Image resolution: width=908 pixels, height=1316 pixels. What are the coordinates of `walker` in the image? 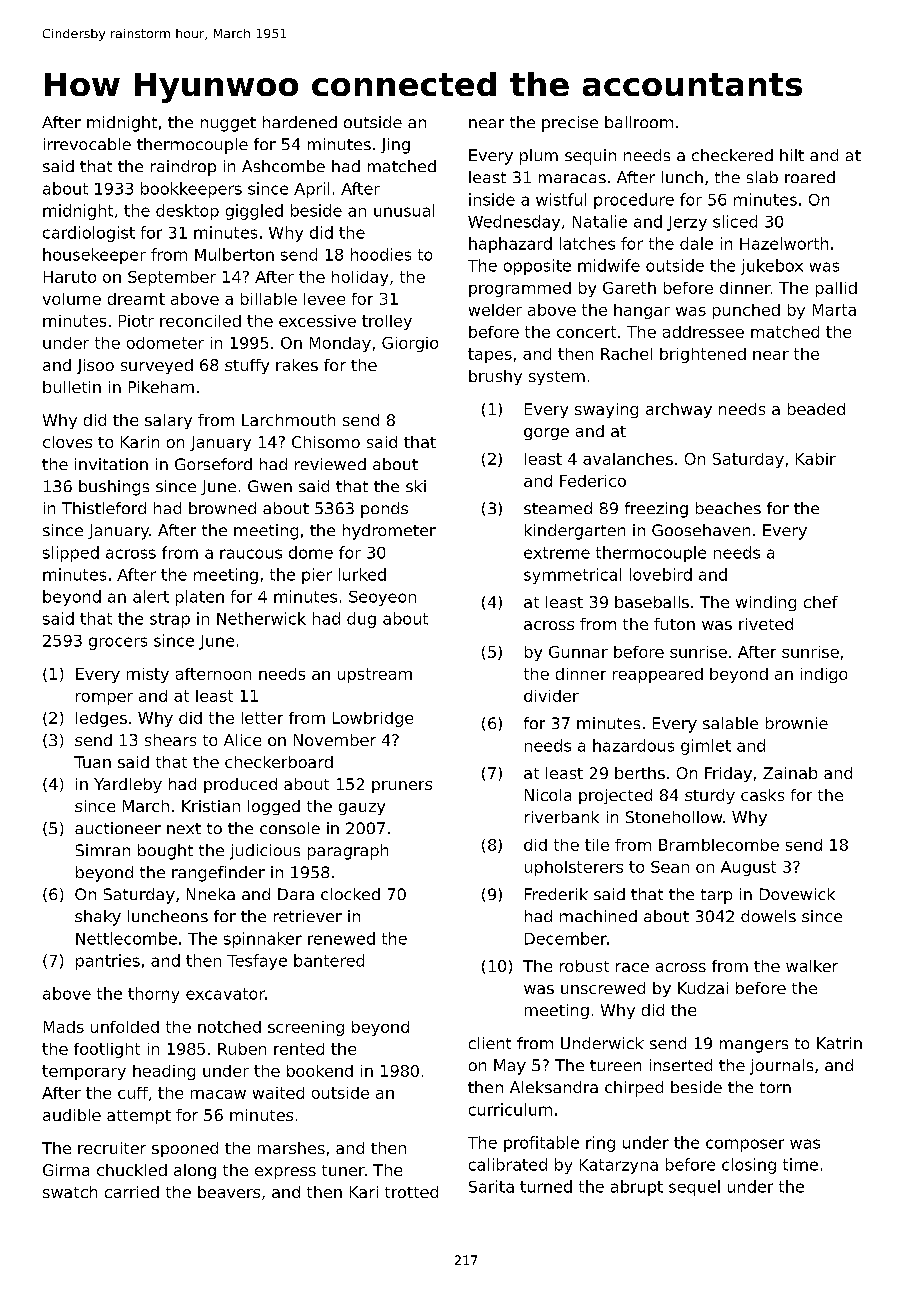 It's located at (812, 966).
